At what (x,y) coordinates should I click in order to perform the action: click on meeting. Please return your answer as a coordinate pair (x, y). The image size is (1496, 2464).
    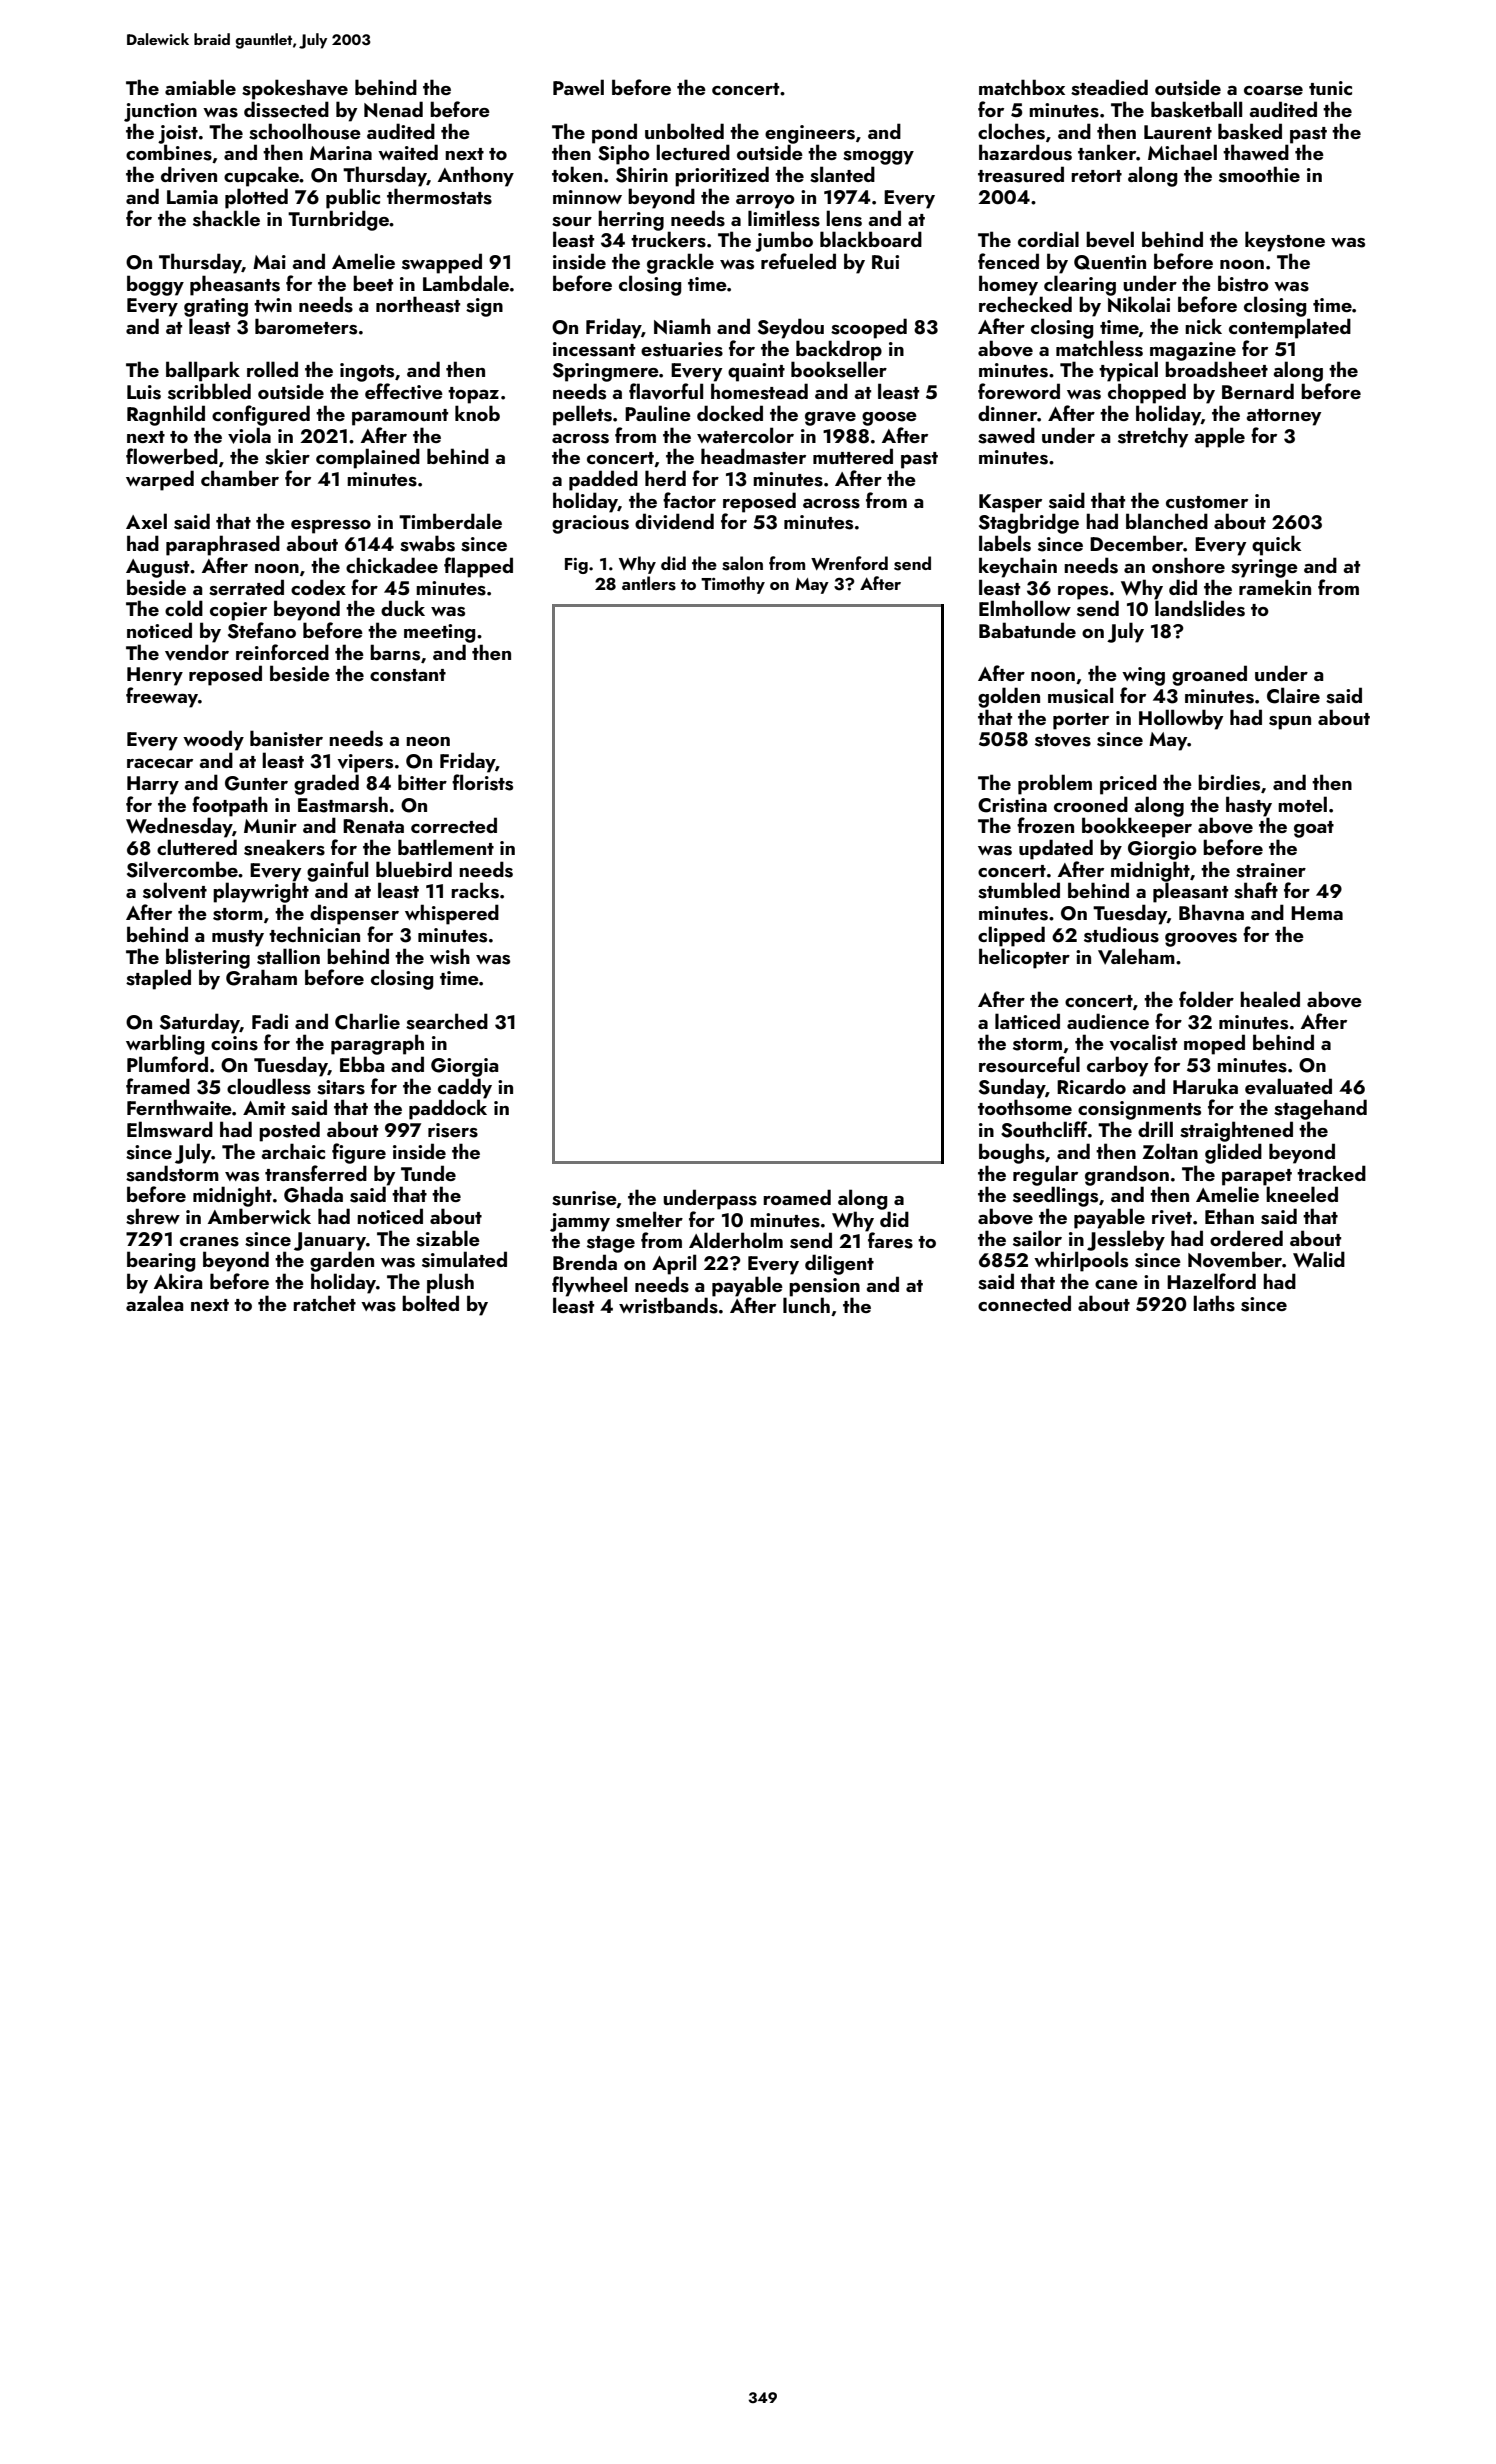
    Looking at the image, I should click on (439, 633).
